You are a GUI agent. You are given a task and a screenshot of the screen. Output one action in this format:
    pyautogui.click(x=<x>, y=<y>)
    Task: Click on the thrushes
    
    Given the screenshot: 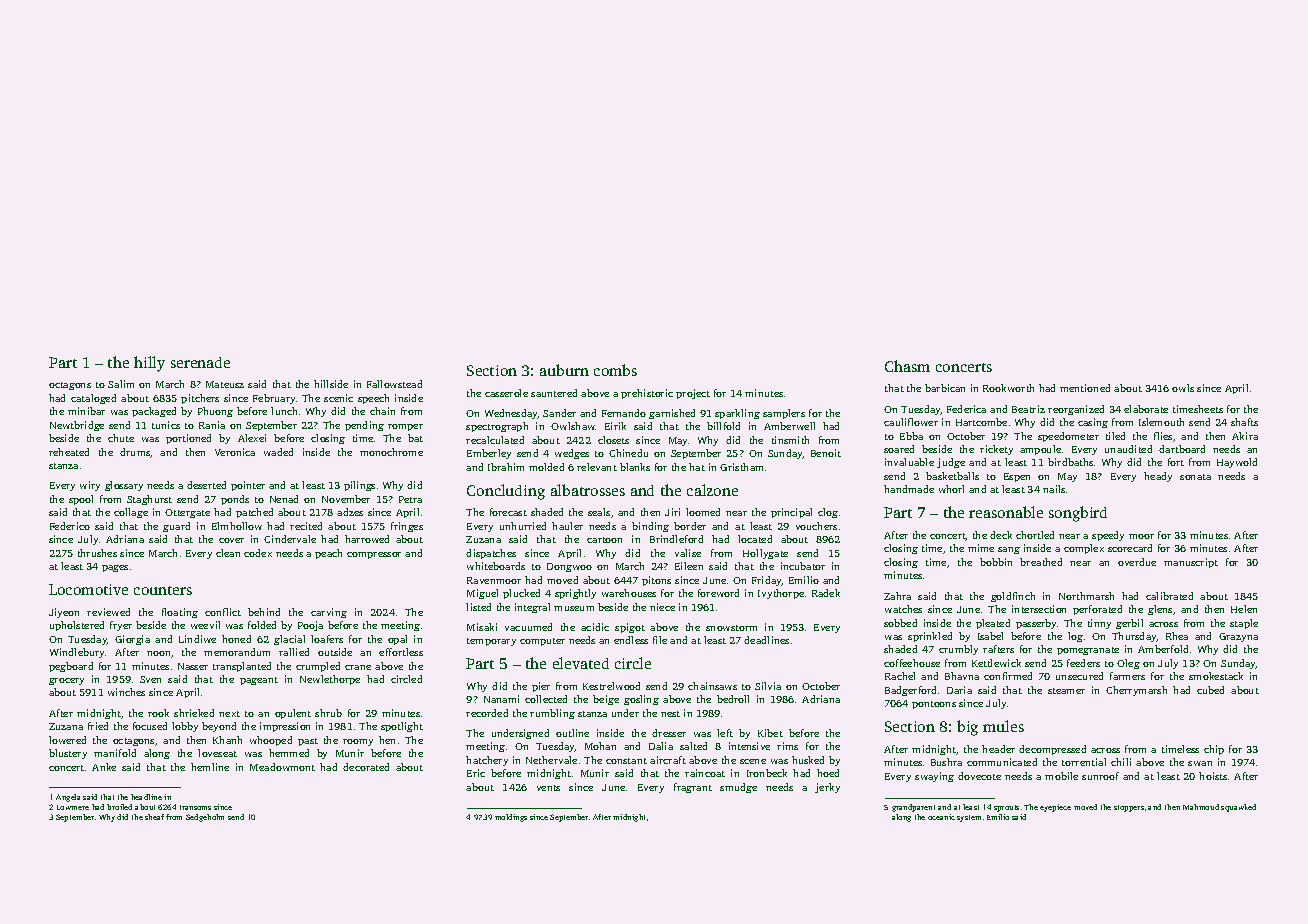 What is the action you would take?
    pyautogui.click(x=97, y=553)
